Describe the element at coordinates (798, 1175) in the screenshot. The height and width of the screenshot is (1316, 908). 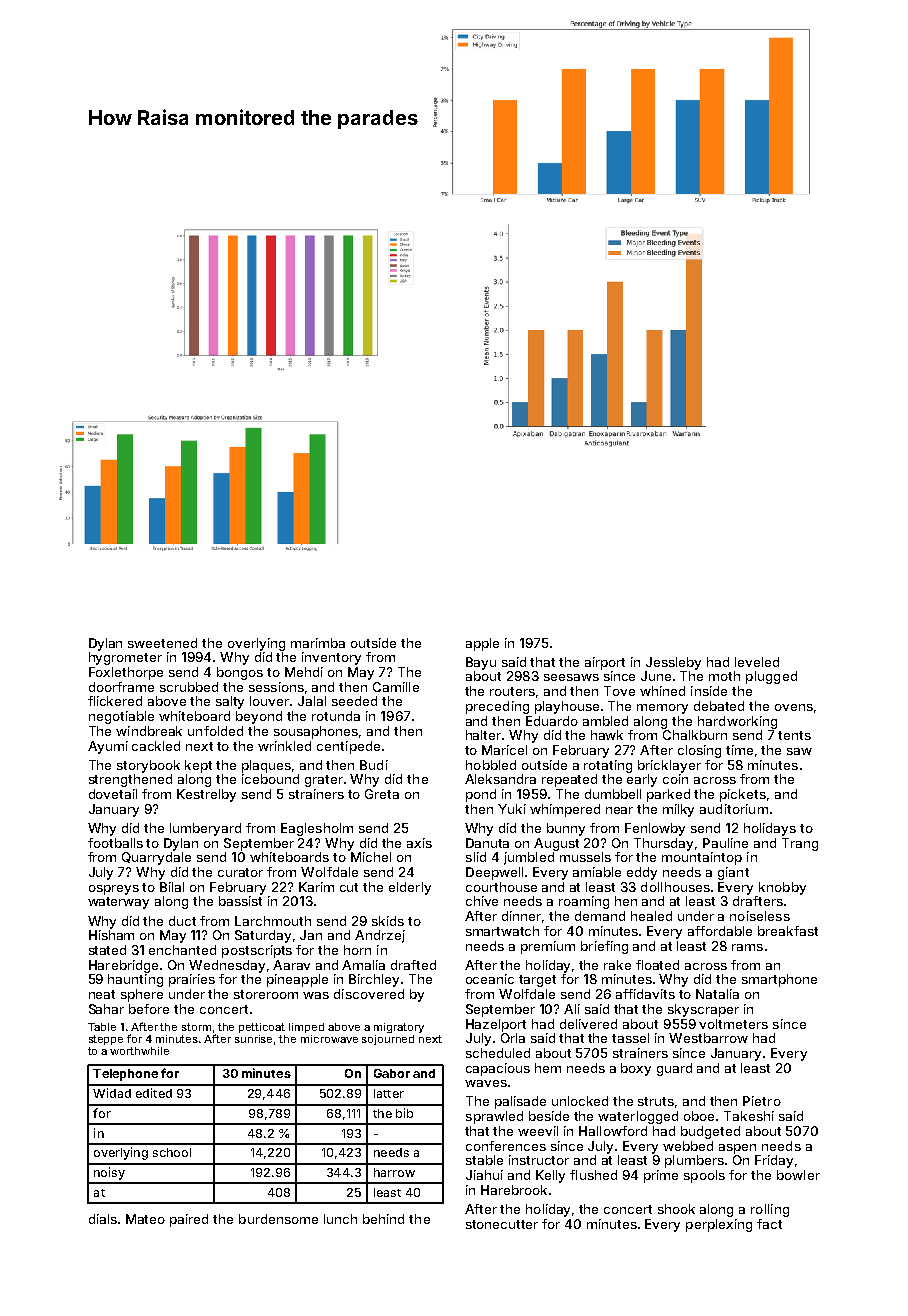
I see `bowler` at that location.
